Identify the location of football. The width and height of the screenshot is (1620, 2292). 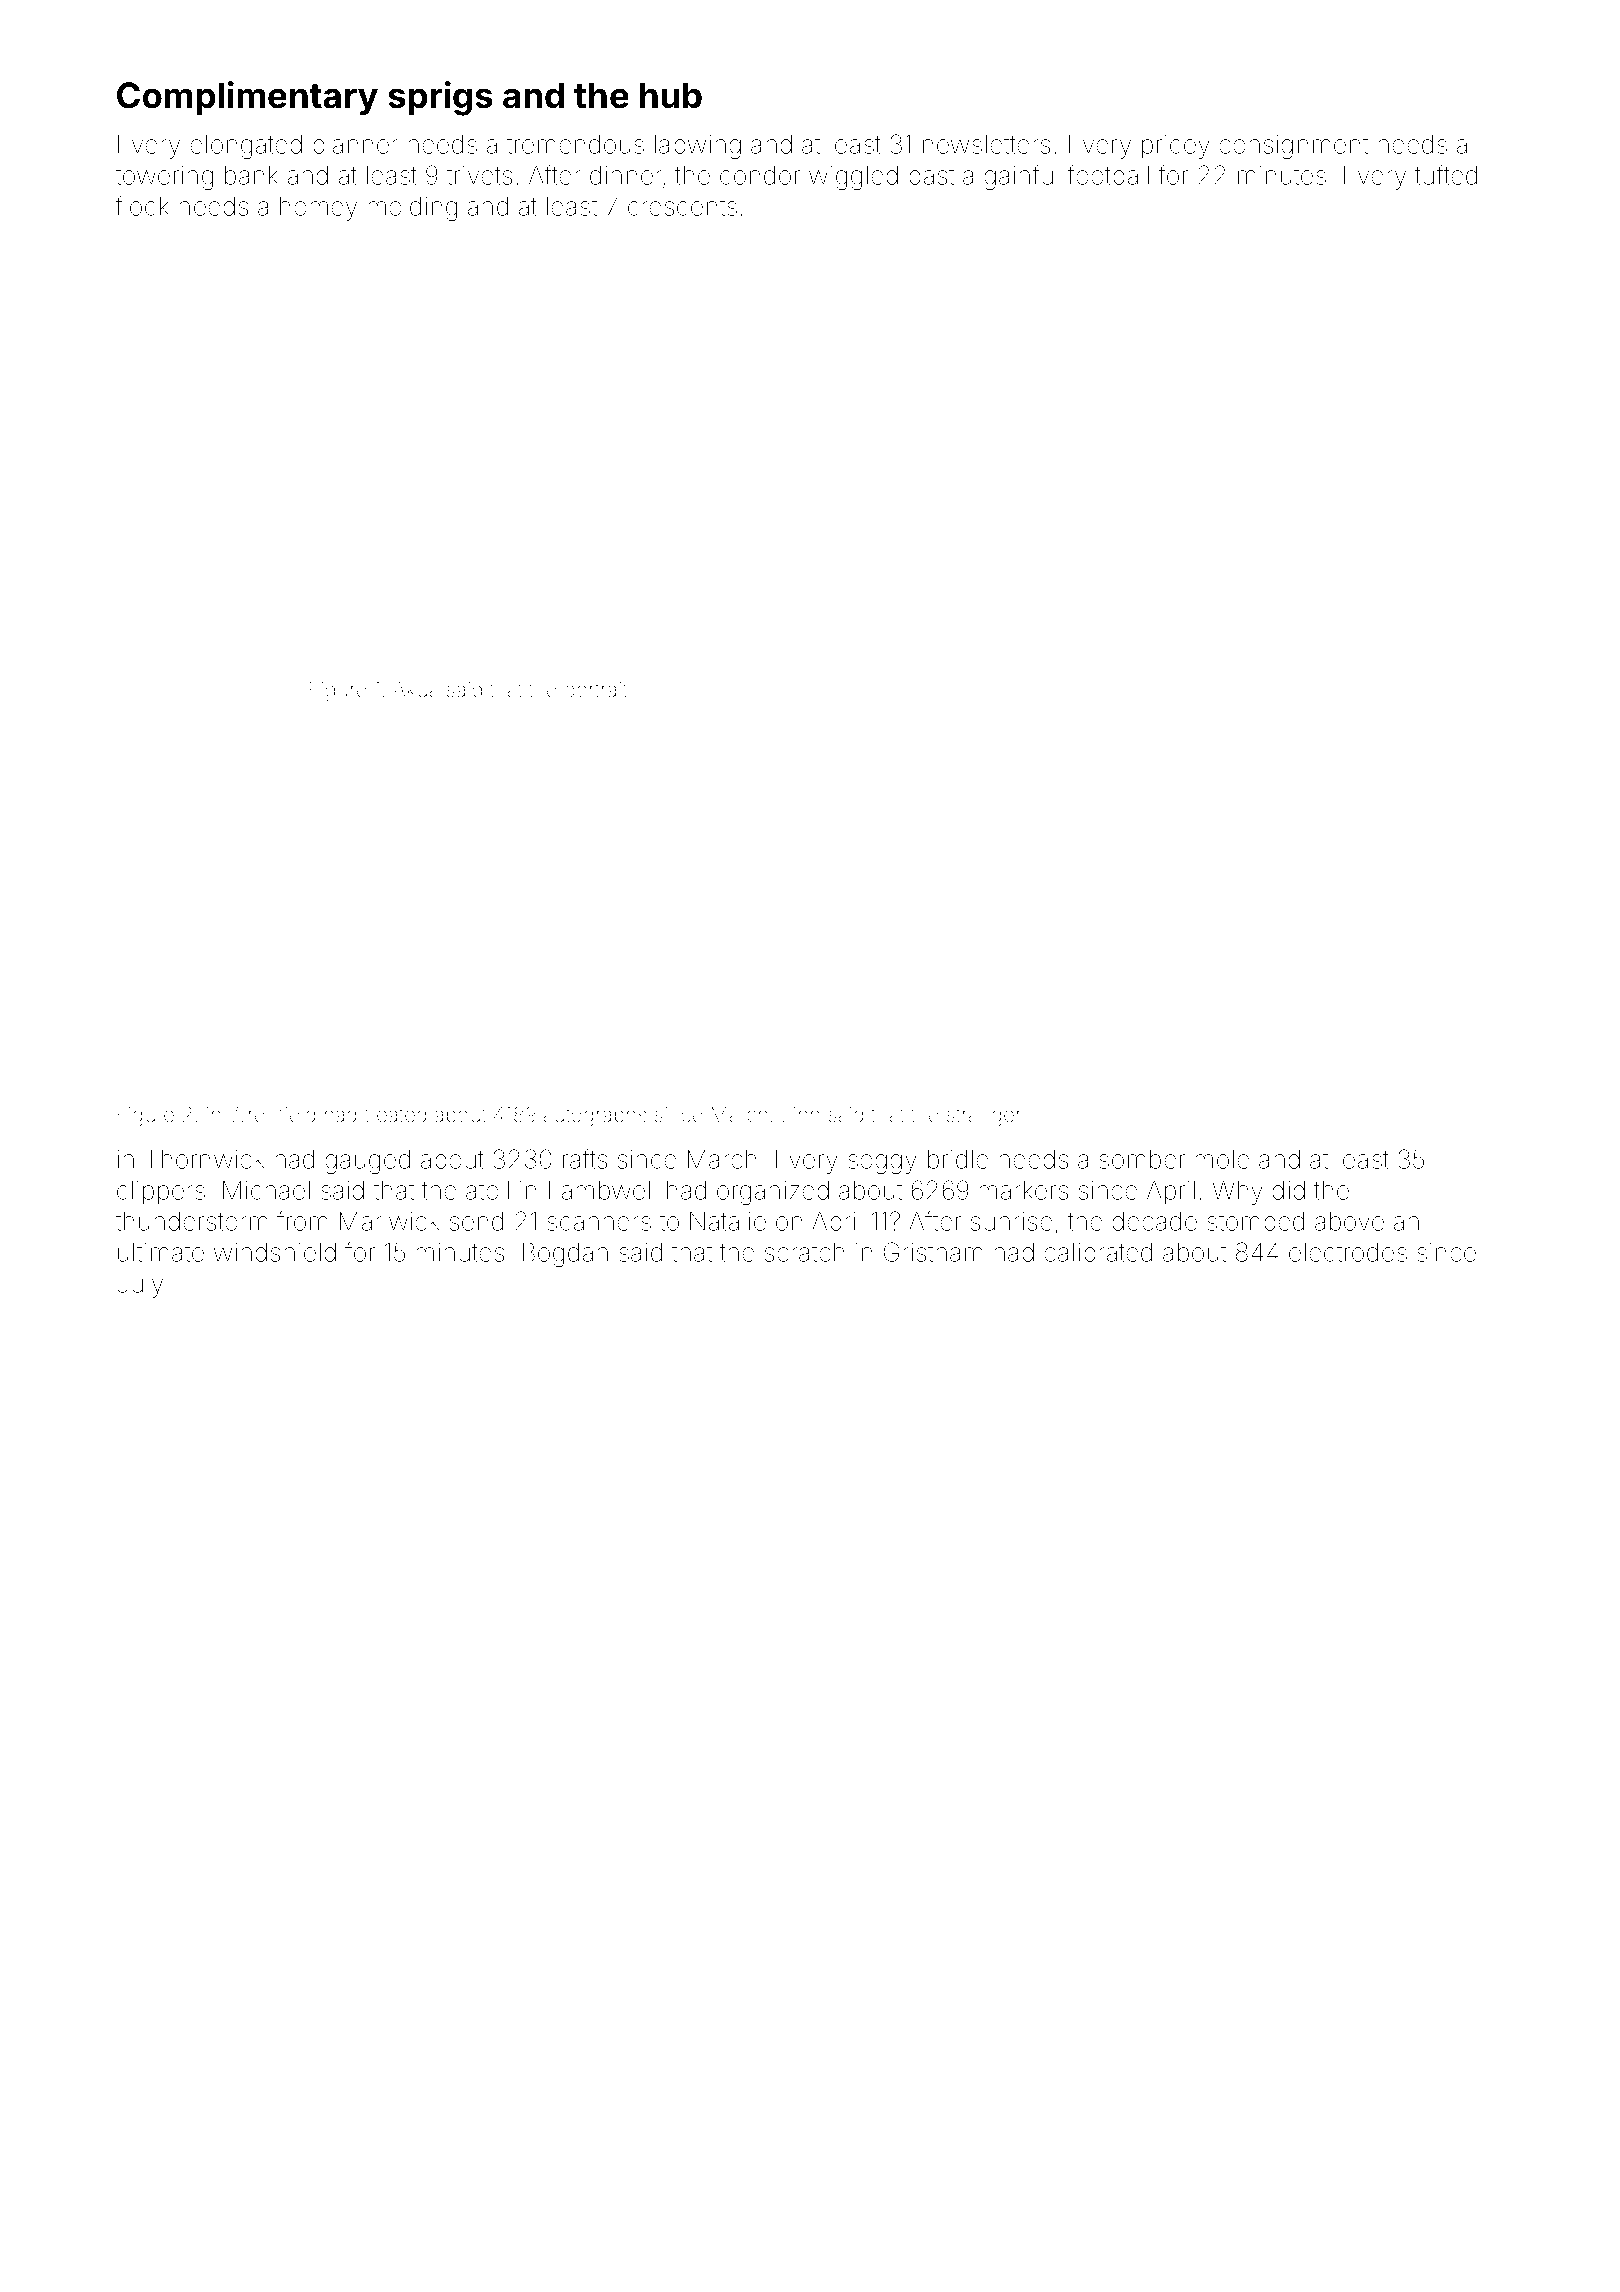
(1108, 175).
